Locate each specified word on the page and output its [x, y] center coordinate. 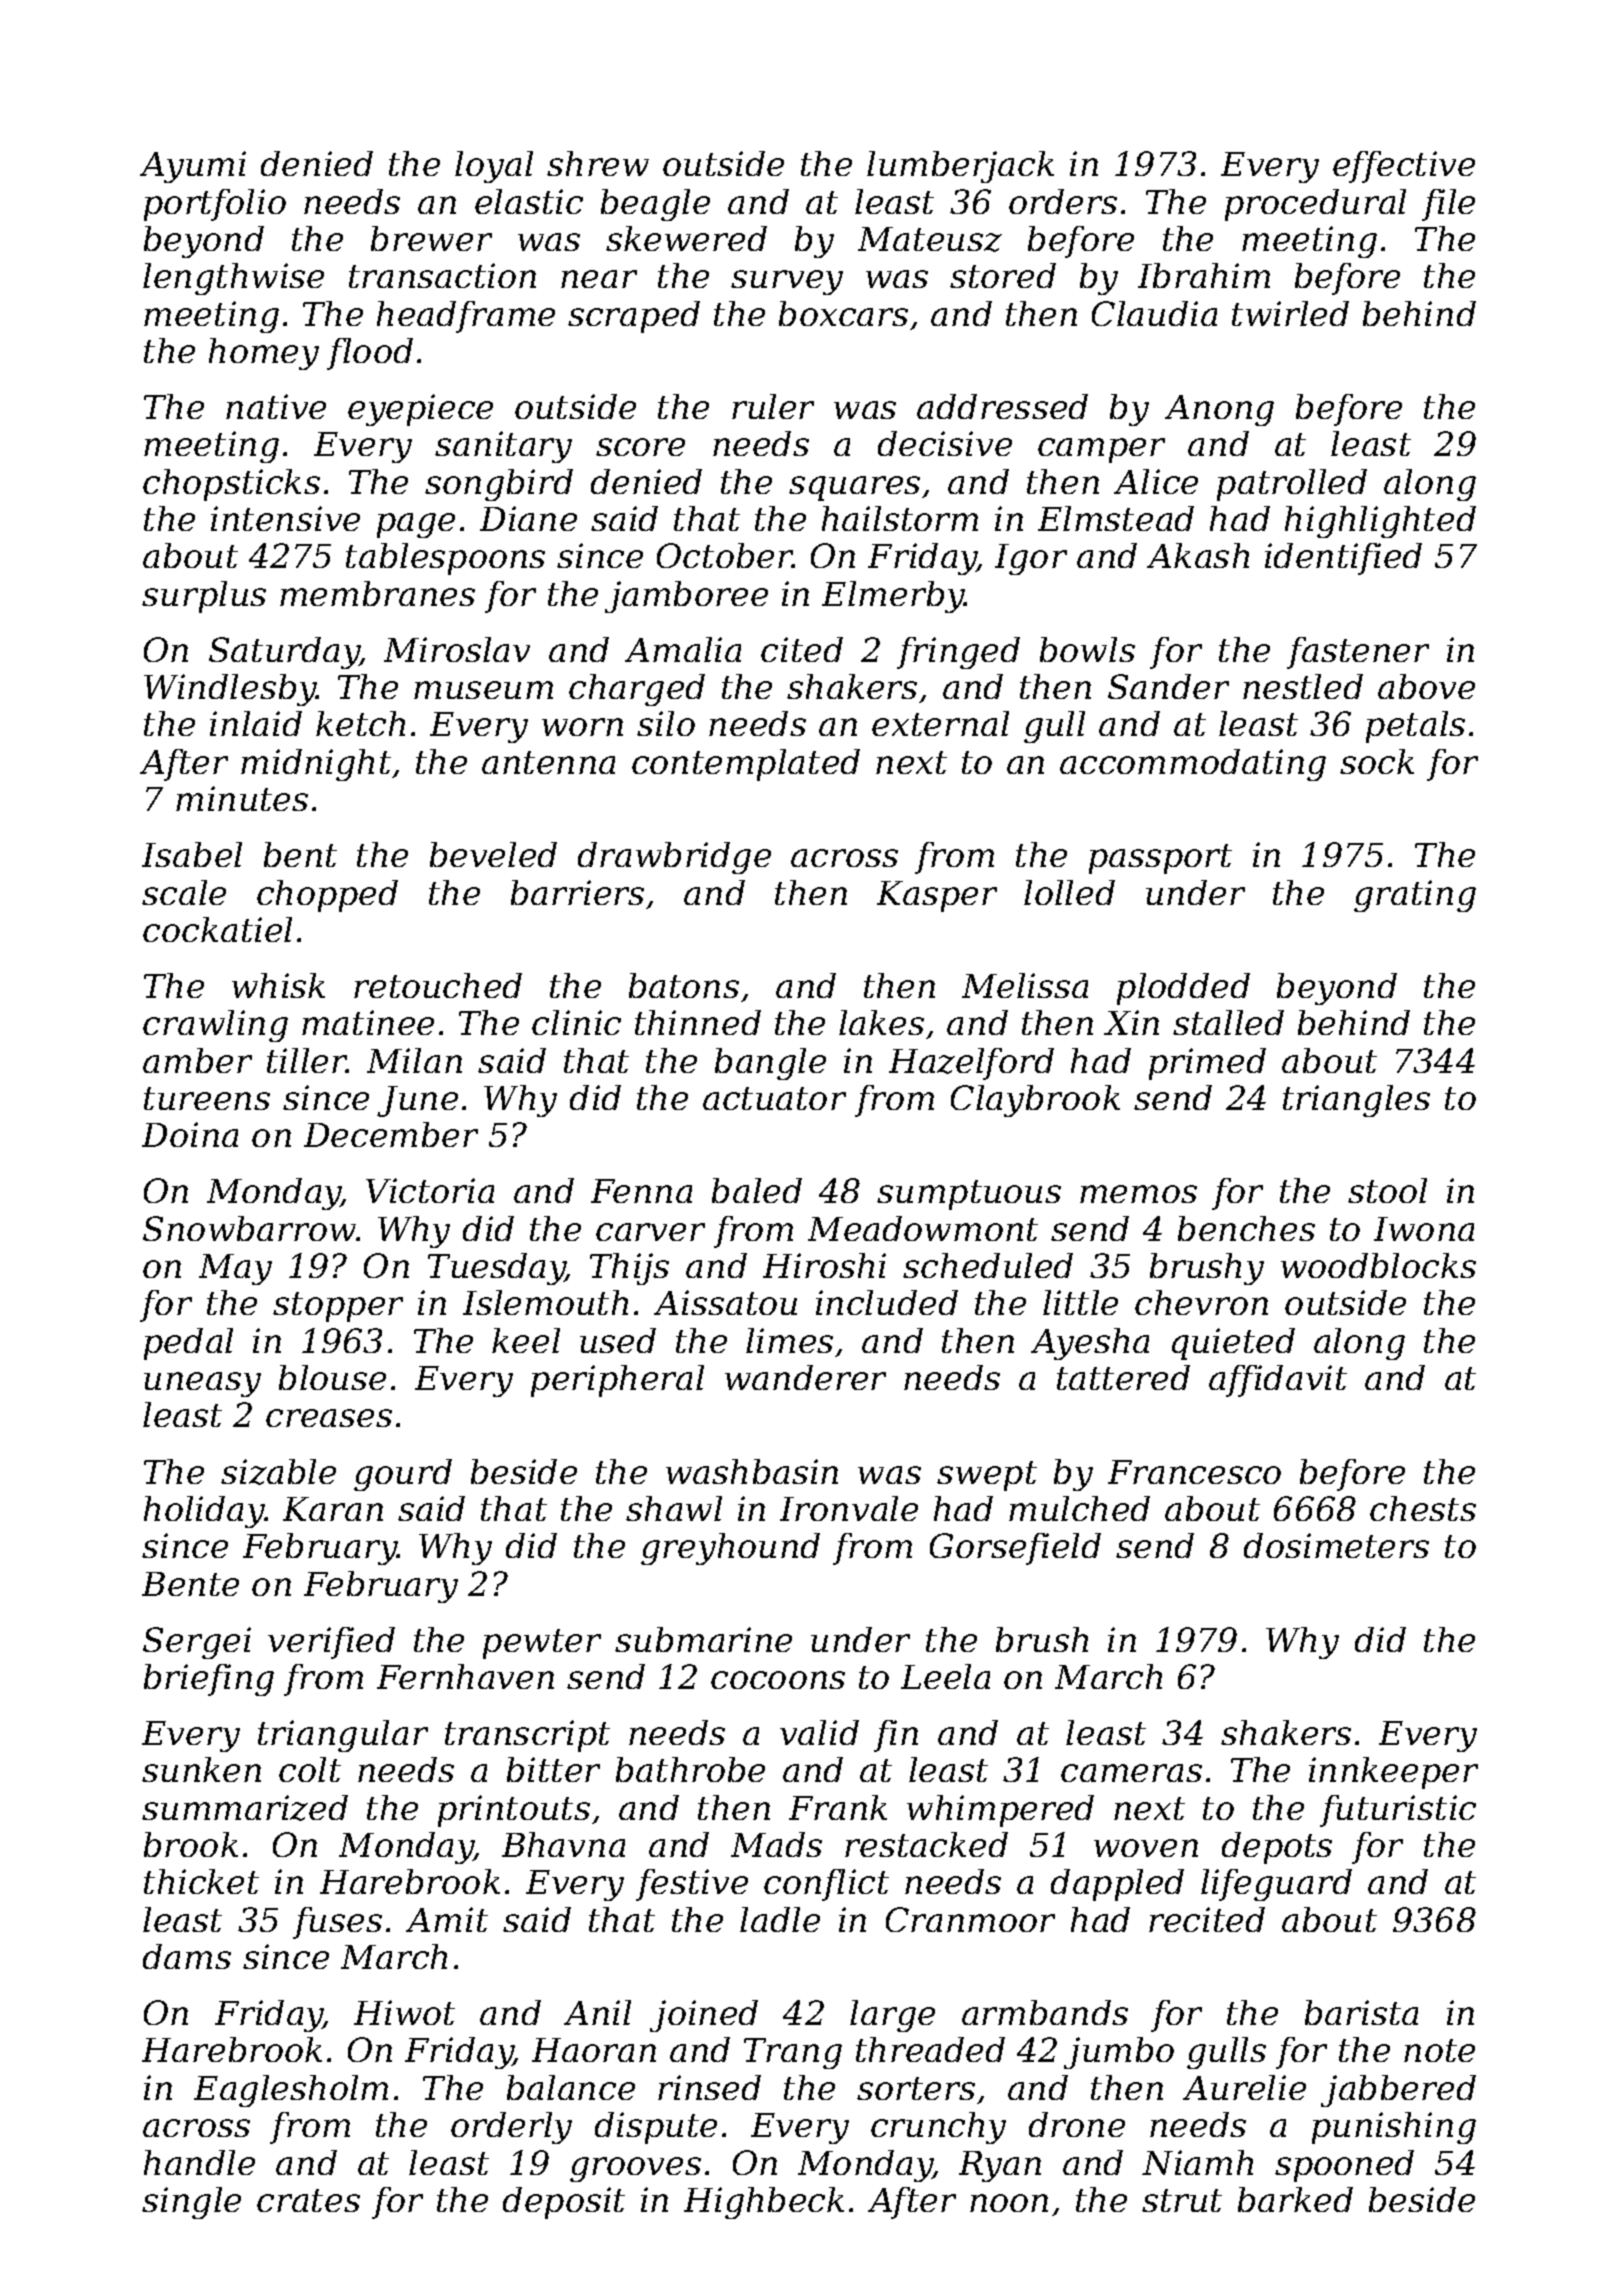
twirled [1290, 313]
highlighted [1380, 522]
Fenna [641, 1191]
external [940, 723]
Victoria [430, 1190]
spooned [1344, 2166]
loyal [494, 167]
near [599, 279]
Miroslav [457, 649]
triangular [343, 1736]
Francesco [1194, 1472]
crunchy [938, 2128]
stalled [1228, 1022]
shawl [674, 1508]
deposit [564, 2203]
